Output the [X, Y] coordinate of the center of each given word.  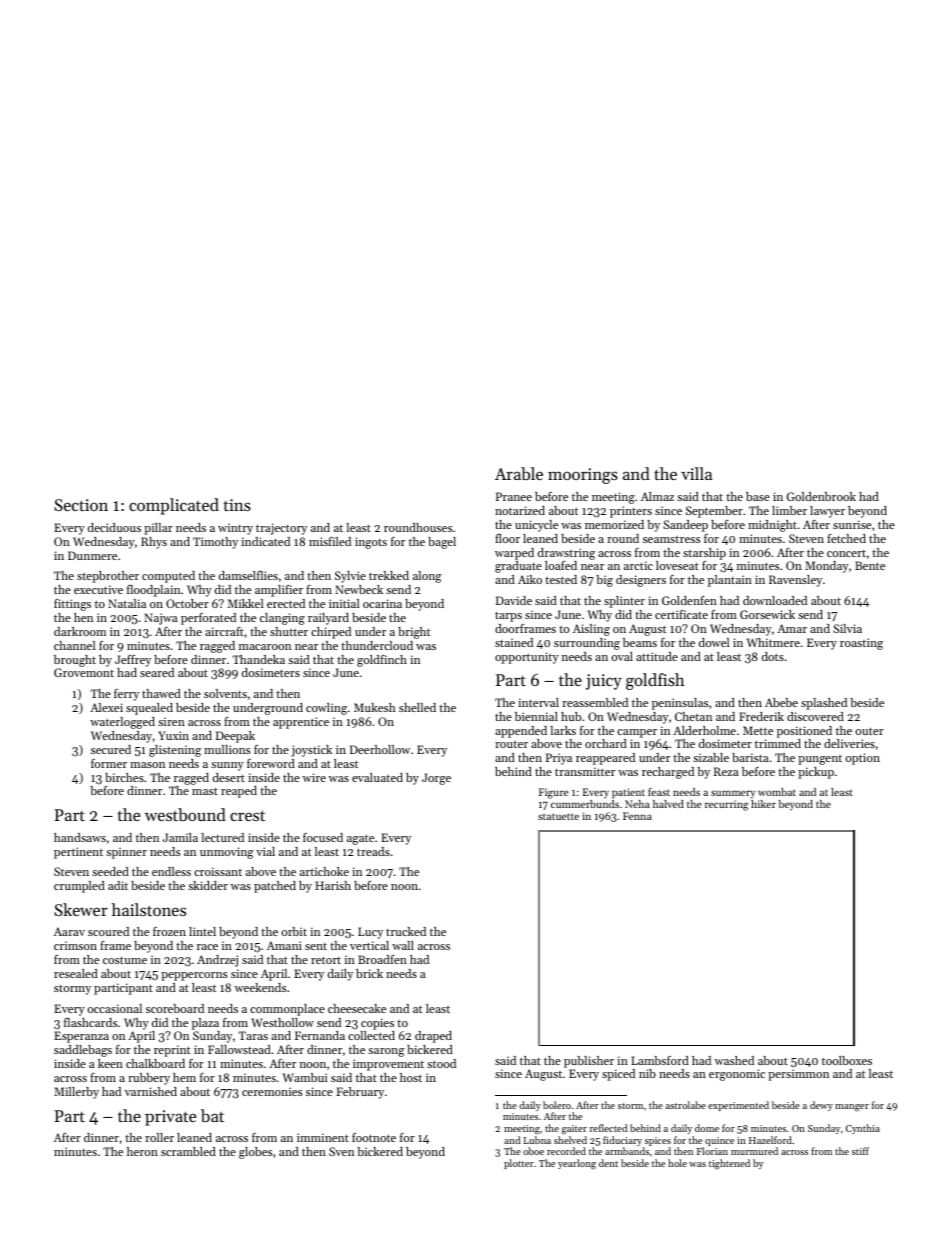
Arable [519, 473]
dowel [714, 642]
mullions [227, 749]
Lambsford [660, 1060]
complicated [174, 506]
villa [696, 473]
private [170, 1118]
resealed [76, 973]
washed [734, 1060]
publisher [589, 1062]
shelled [417, 707]
